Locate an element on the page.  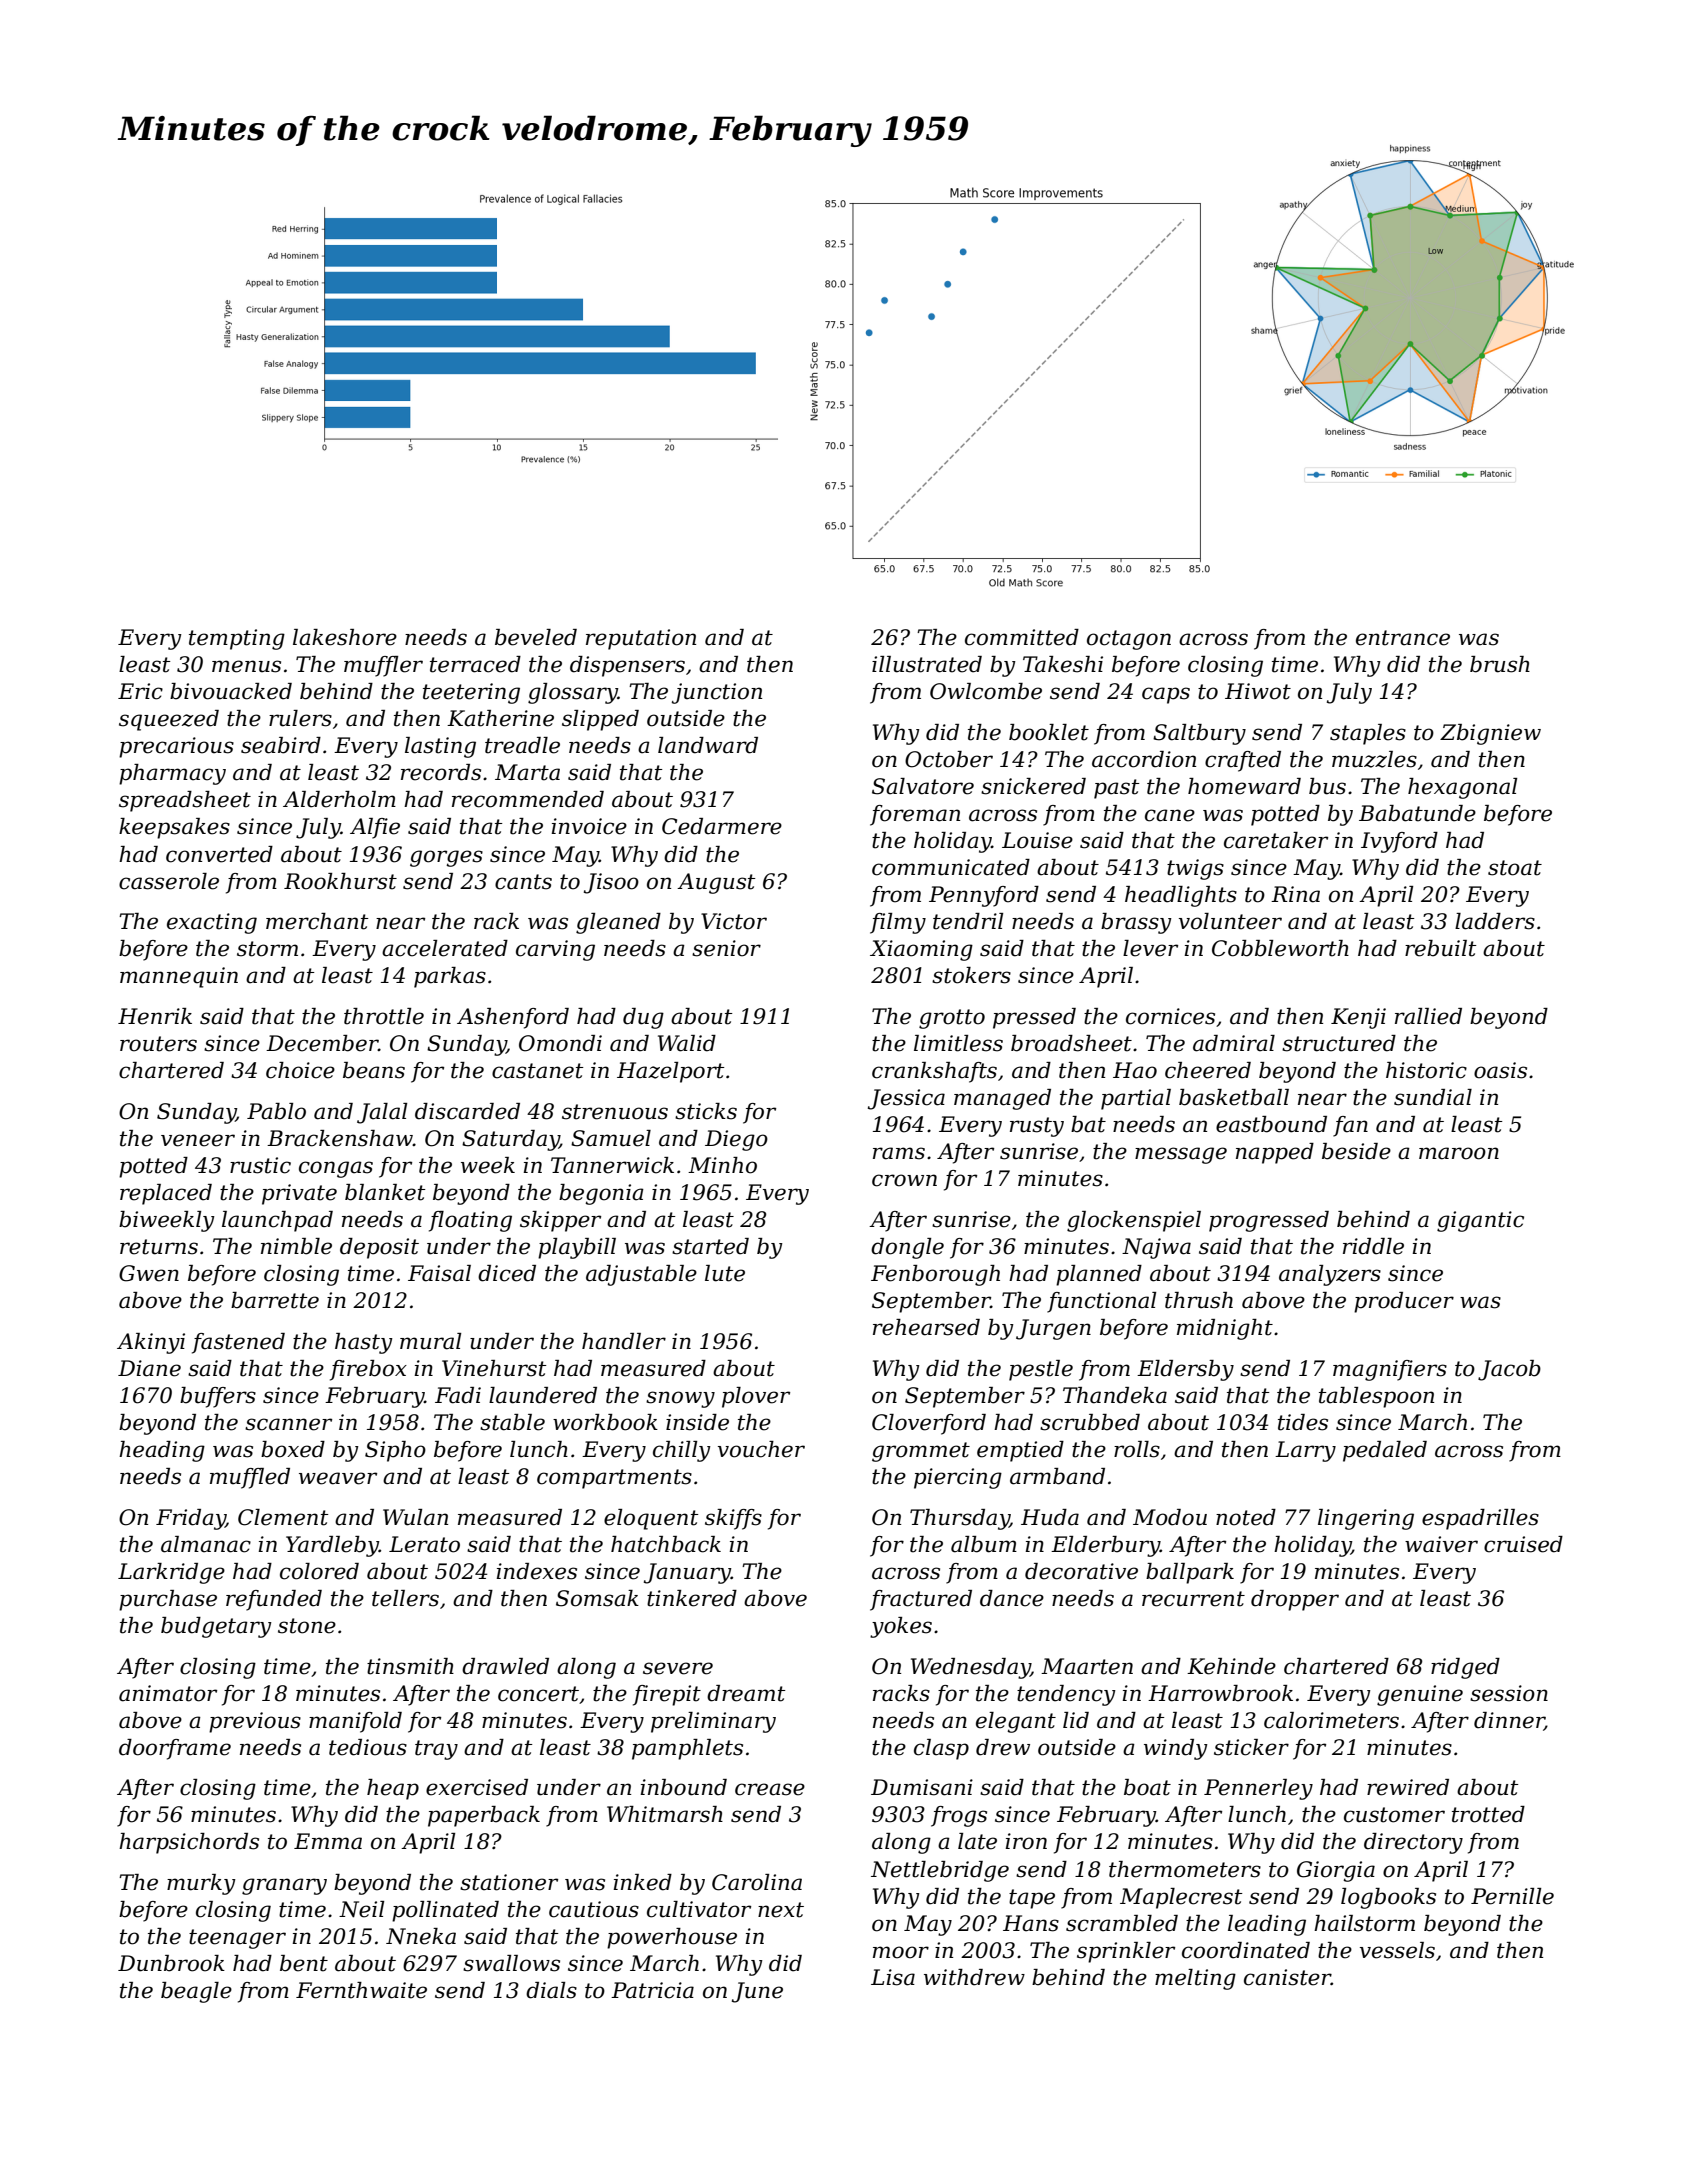
rehearsed is located at coordinates (926, 1327).
